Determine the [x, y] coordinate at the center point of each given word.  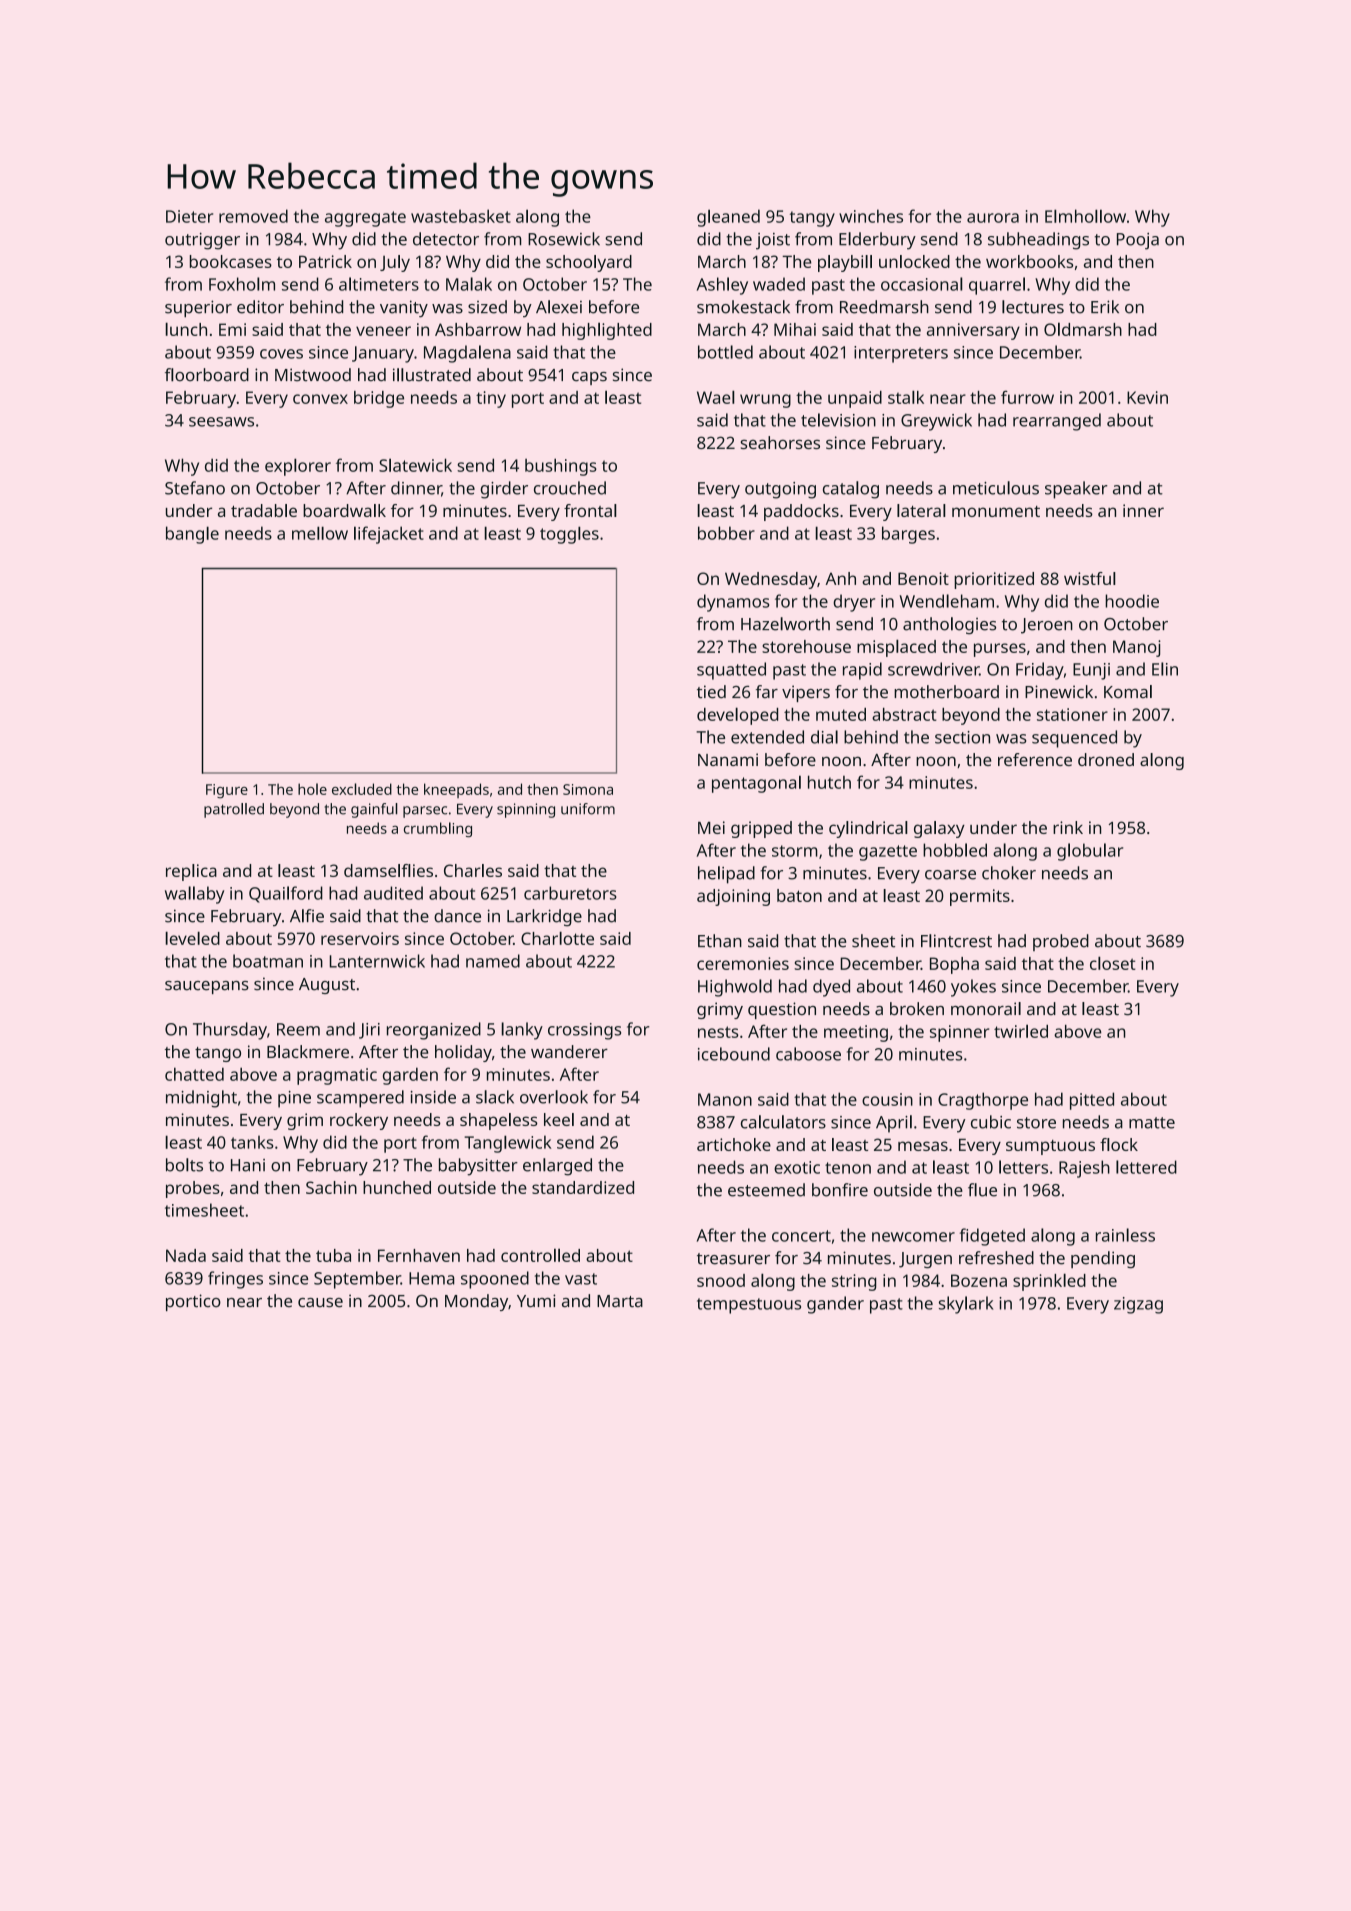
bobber [726, 533]
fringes [235, 1280]
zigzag [1138, 1305]
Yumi [536, 1301]
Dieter [189, 216]
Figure [227, 791]
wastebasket [461, 216]
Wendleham [947, 601]
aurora [993, 218]
